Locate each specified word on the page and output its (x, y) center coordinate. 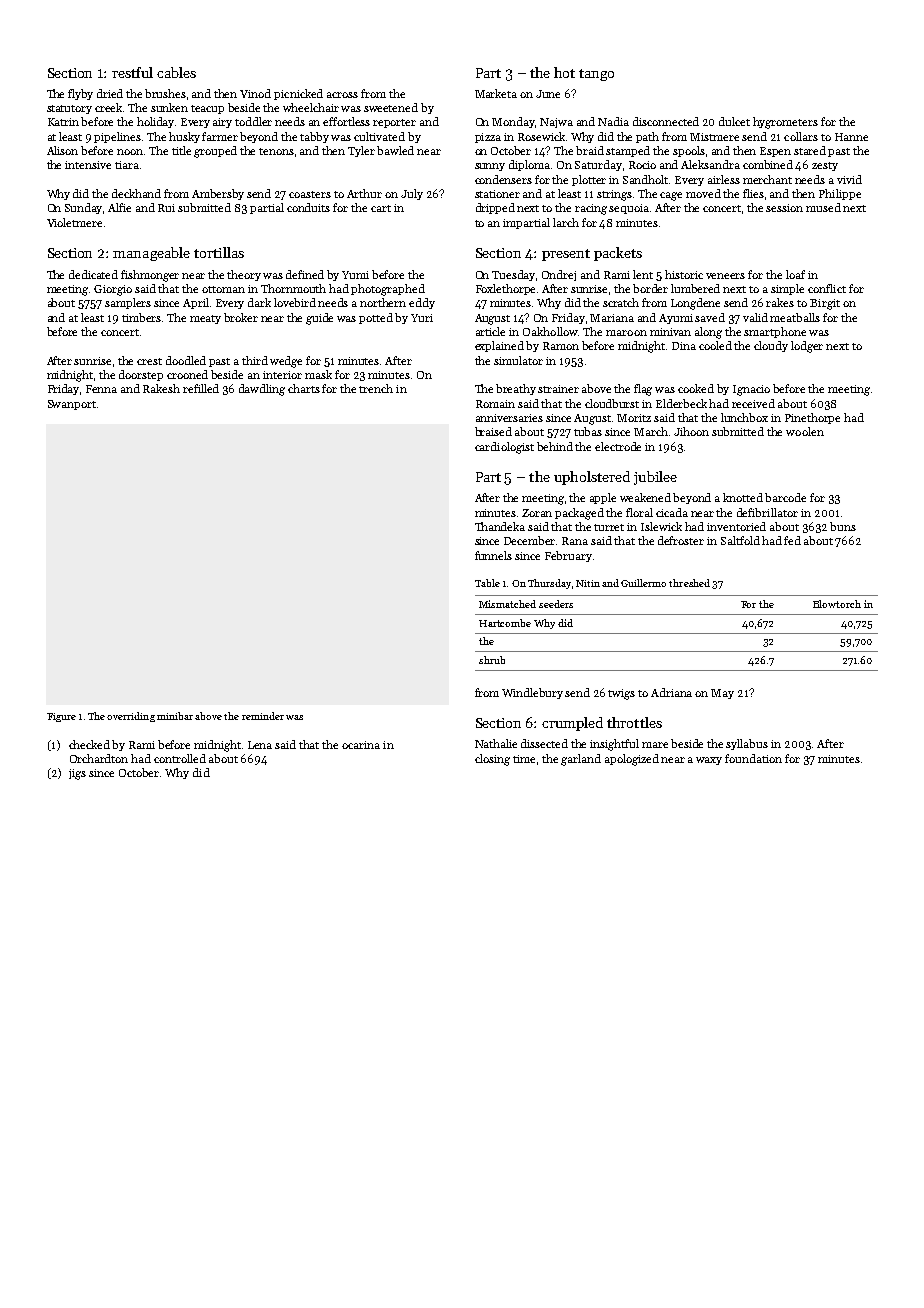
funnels (493, 555)
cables (176, 72)
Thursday (549, 584)
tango (596, 75)
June (548, 94)
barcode (785, 497)
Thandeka (500, 526)
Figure (61, 717)
